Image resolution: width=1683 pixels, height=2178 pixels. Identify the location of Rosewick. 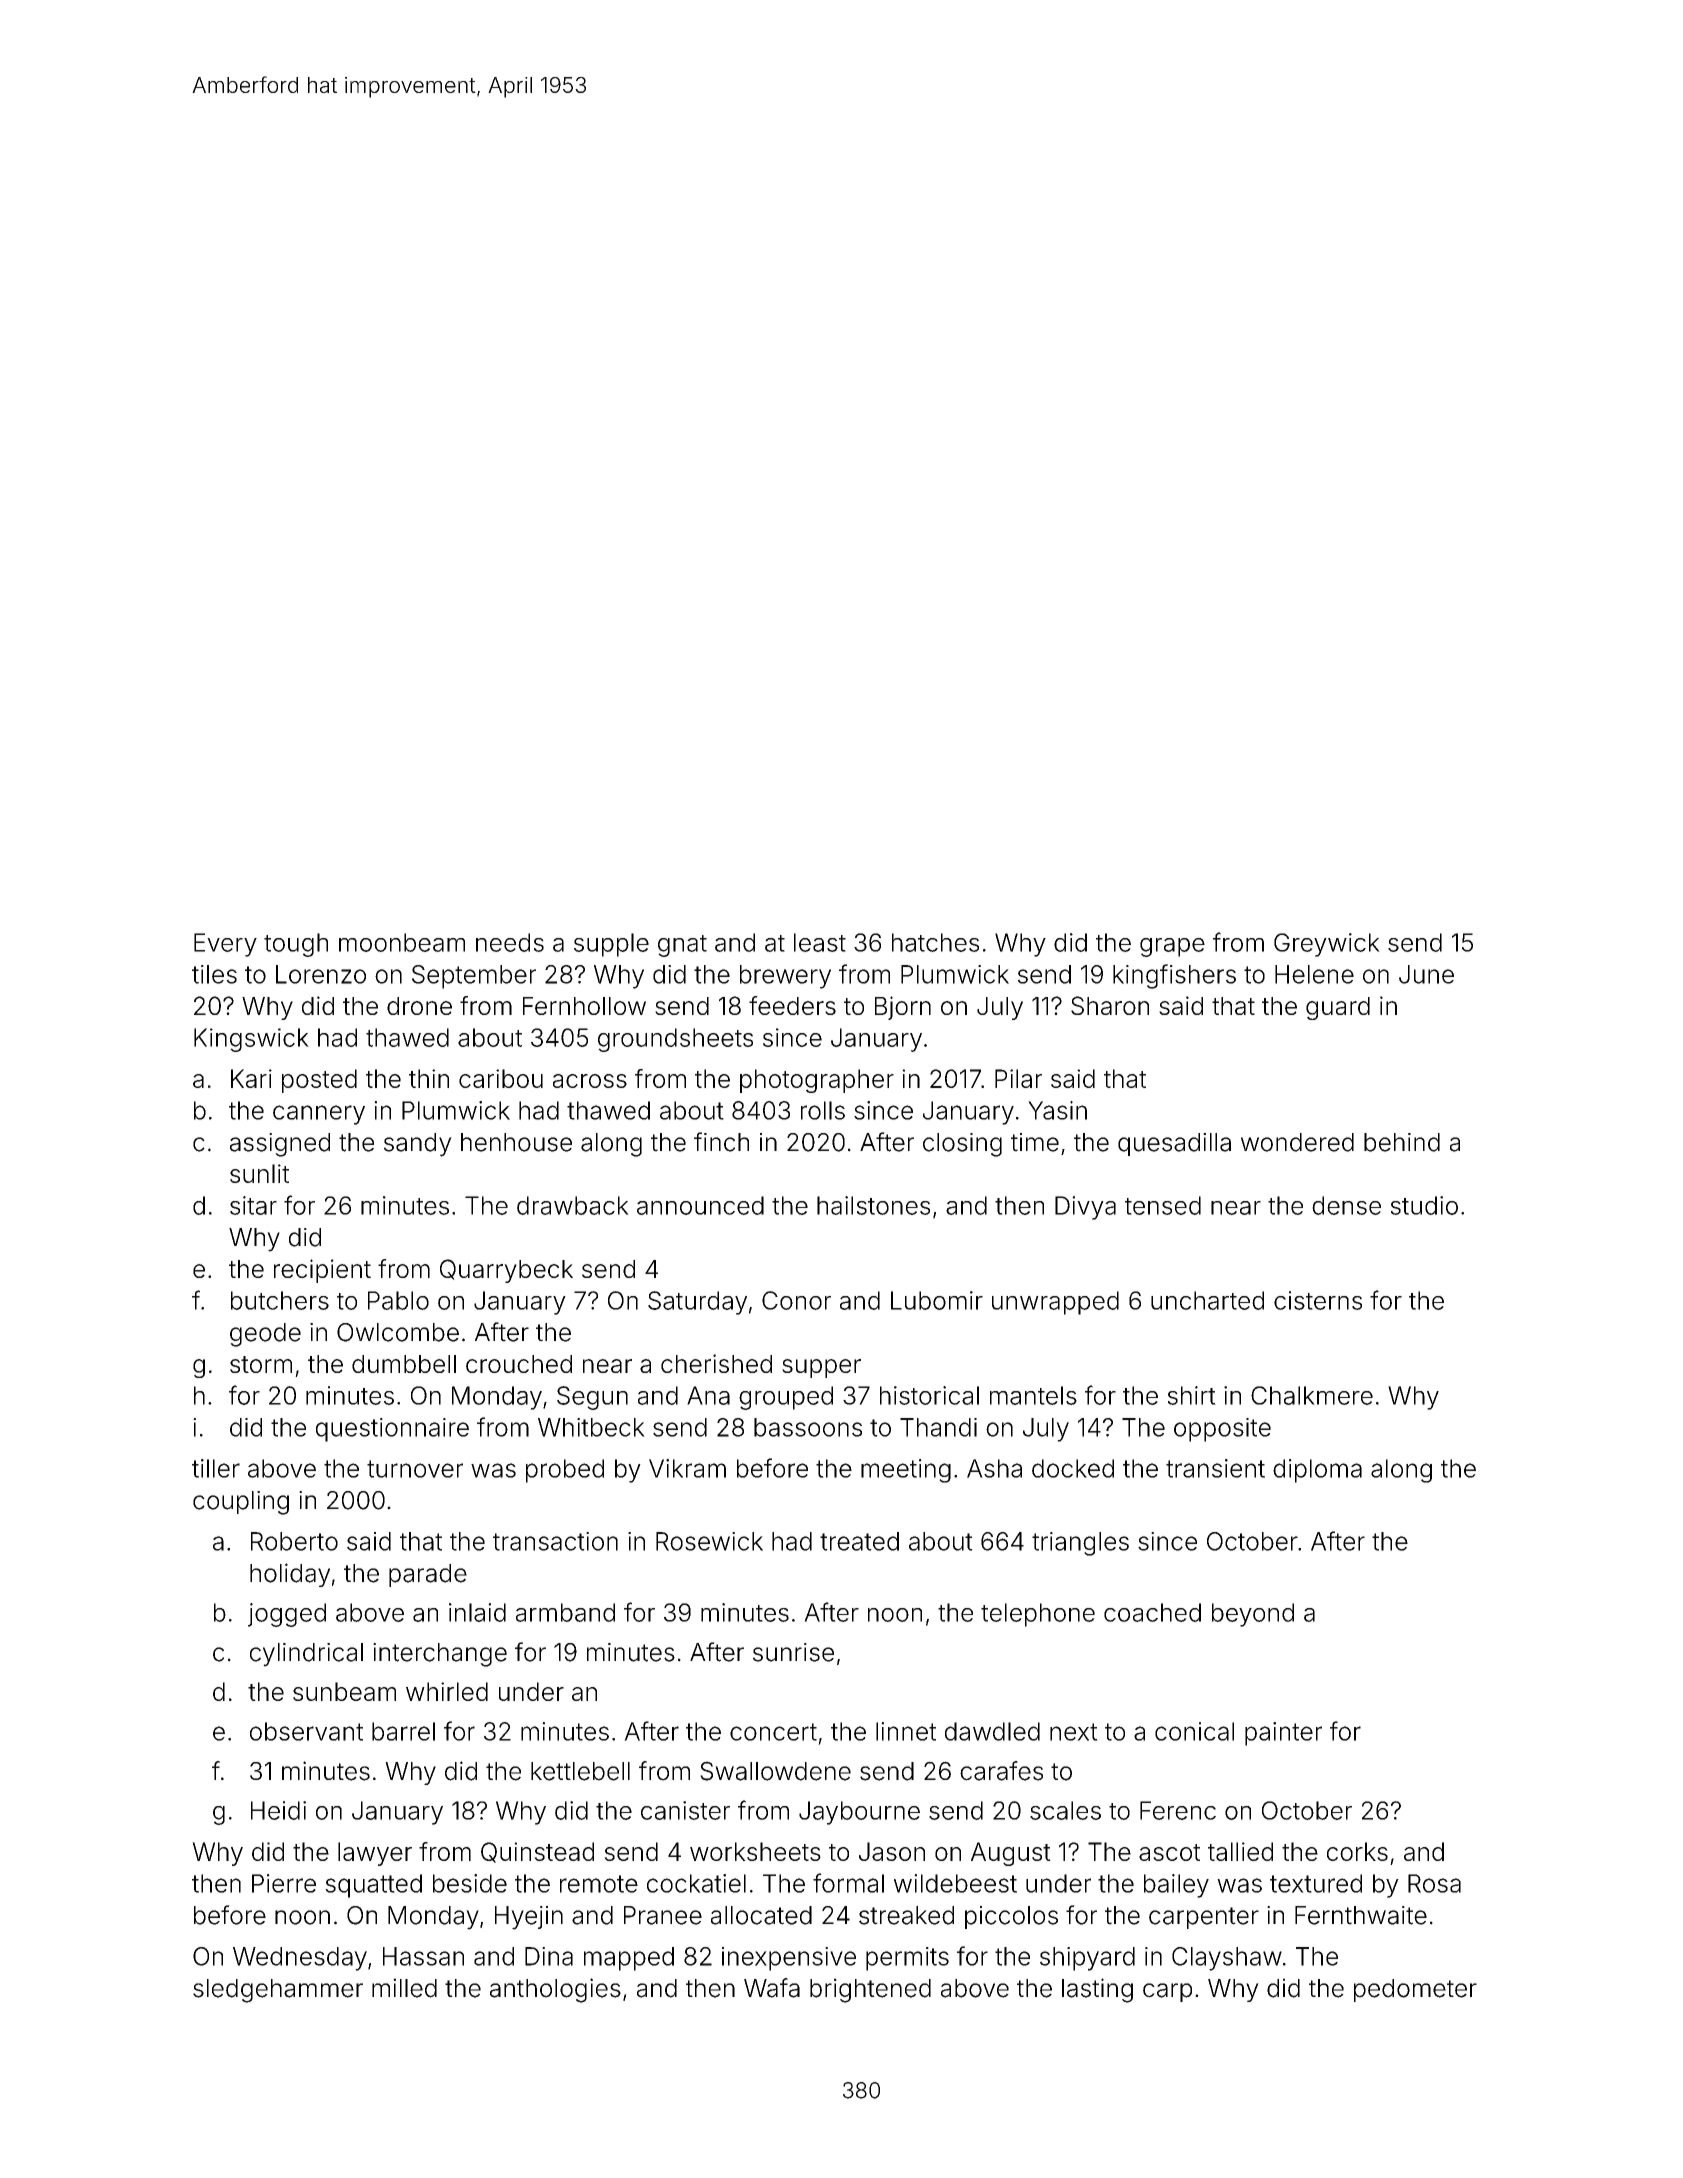
(709, 1541).
